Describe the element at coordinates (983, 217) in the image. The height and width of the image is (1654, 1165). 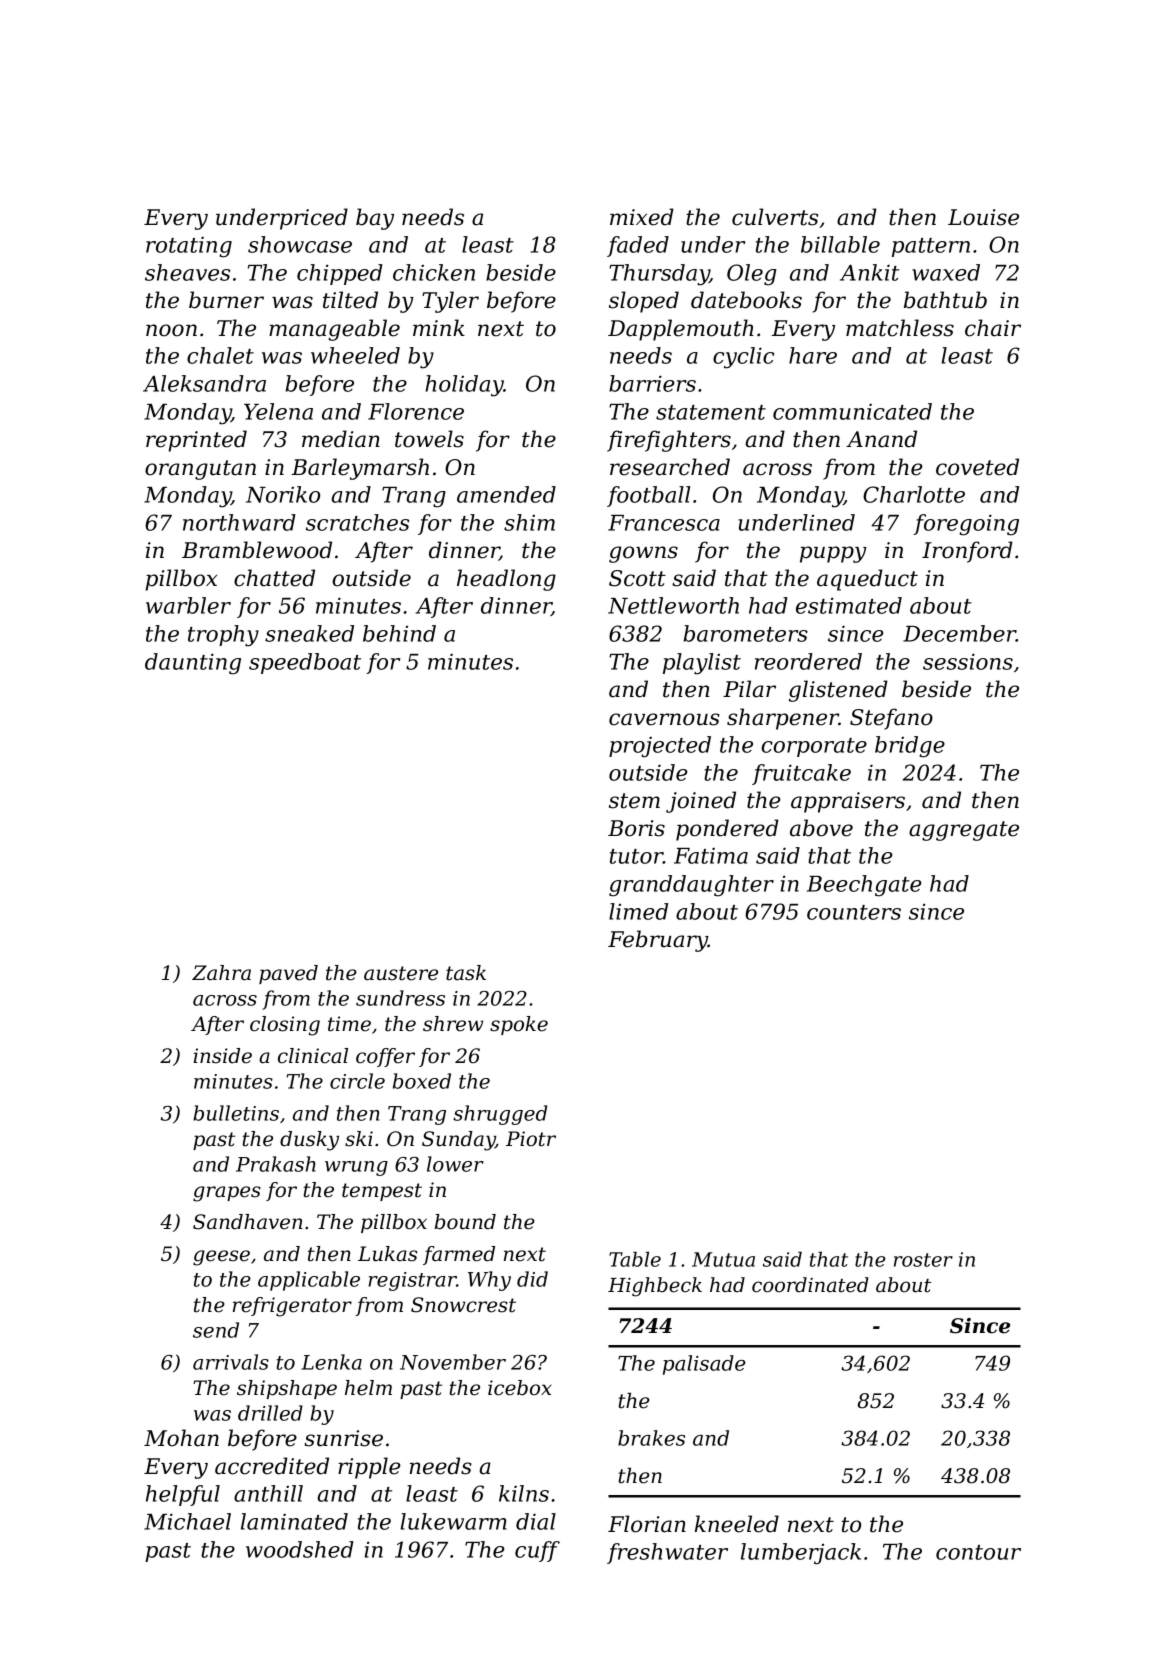
I see `Louise` at that location.
